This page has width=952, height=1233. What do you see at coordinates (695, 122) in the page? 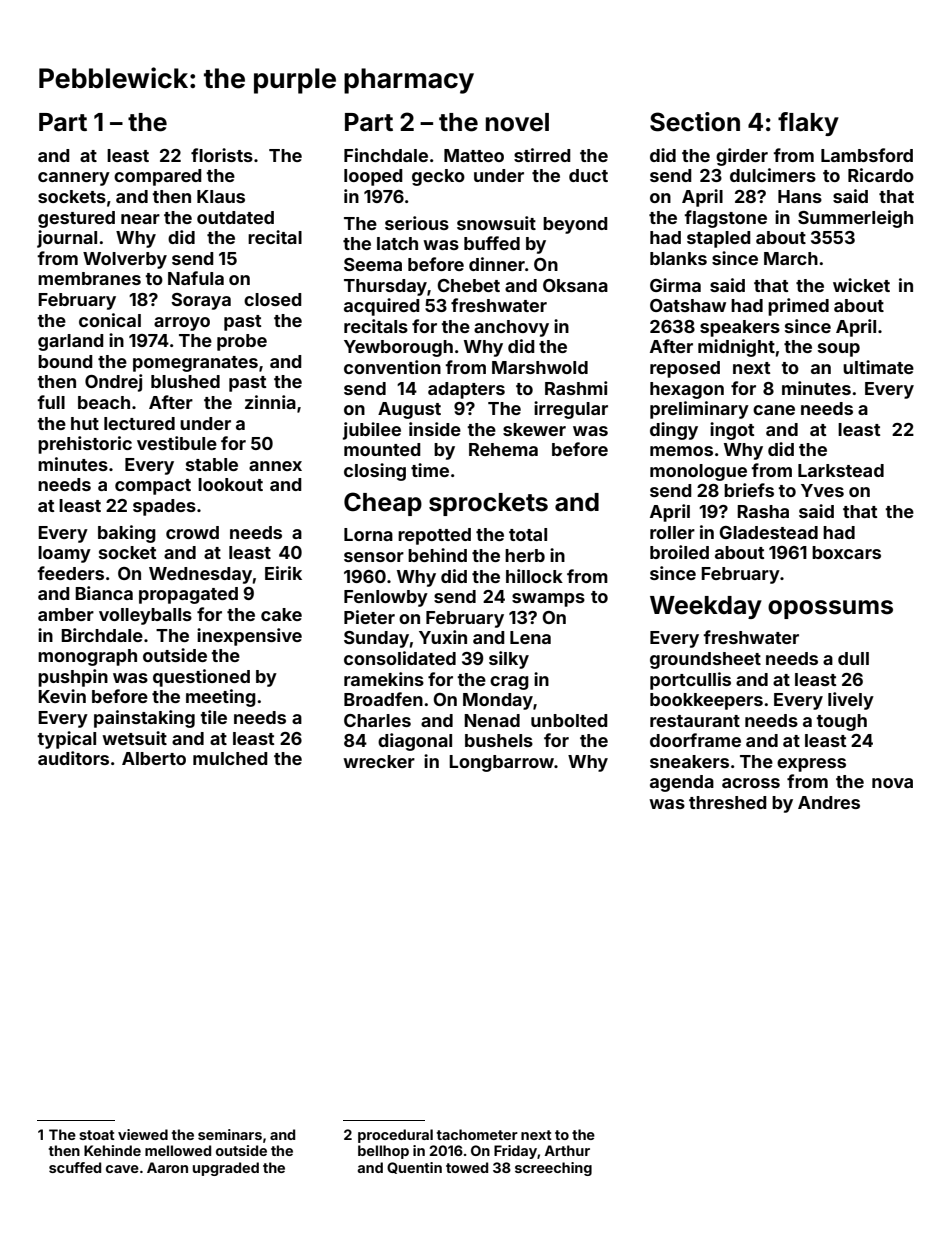
I see `Section` at bounding box center [695, 122].
